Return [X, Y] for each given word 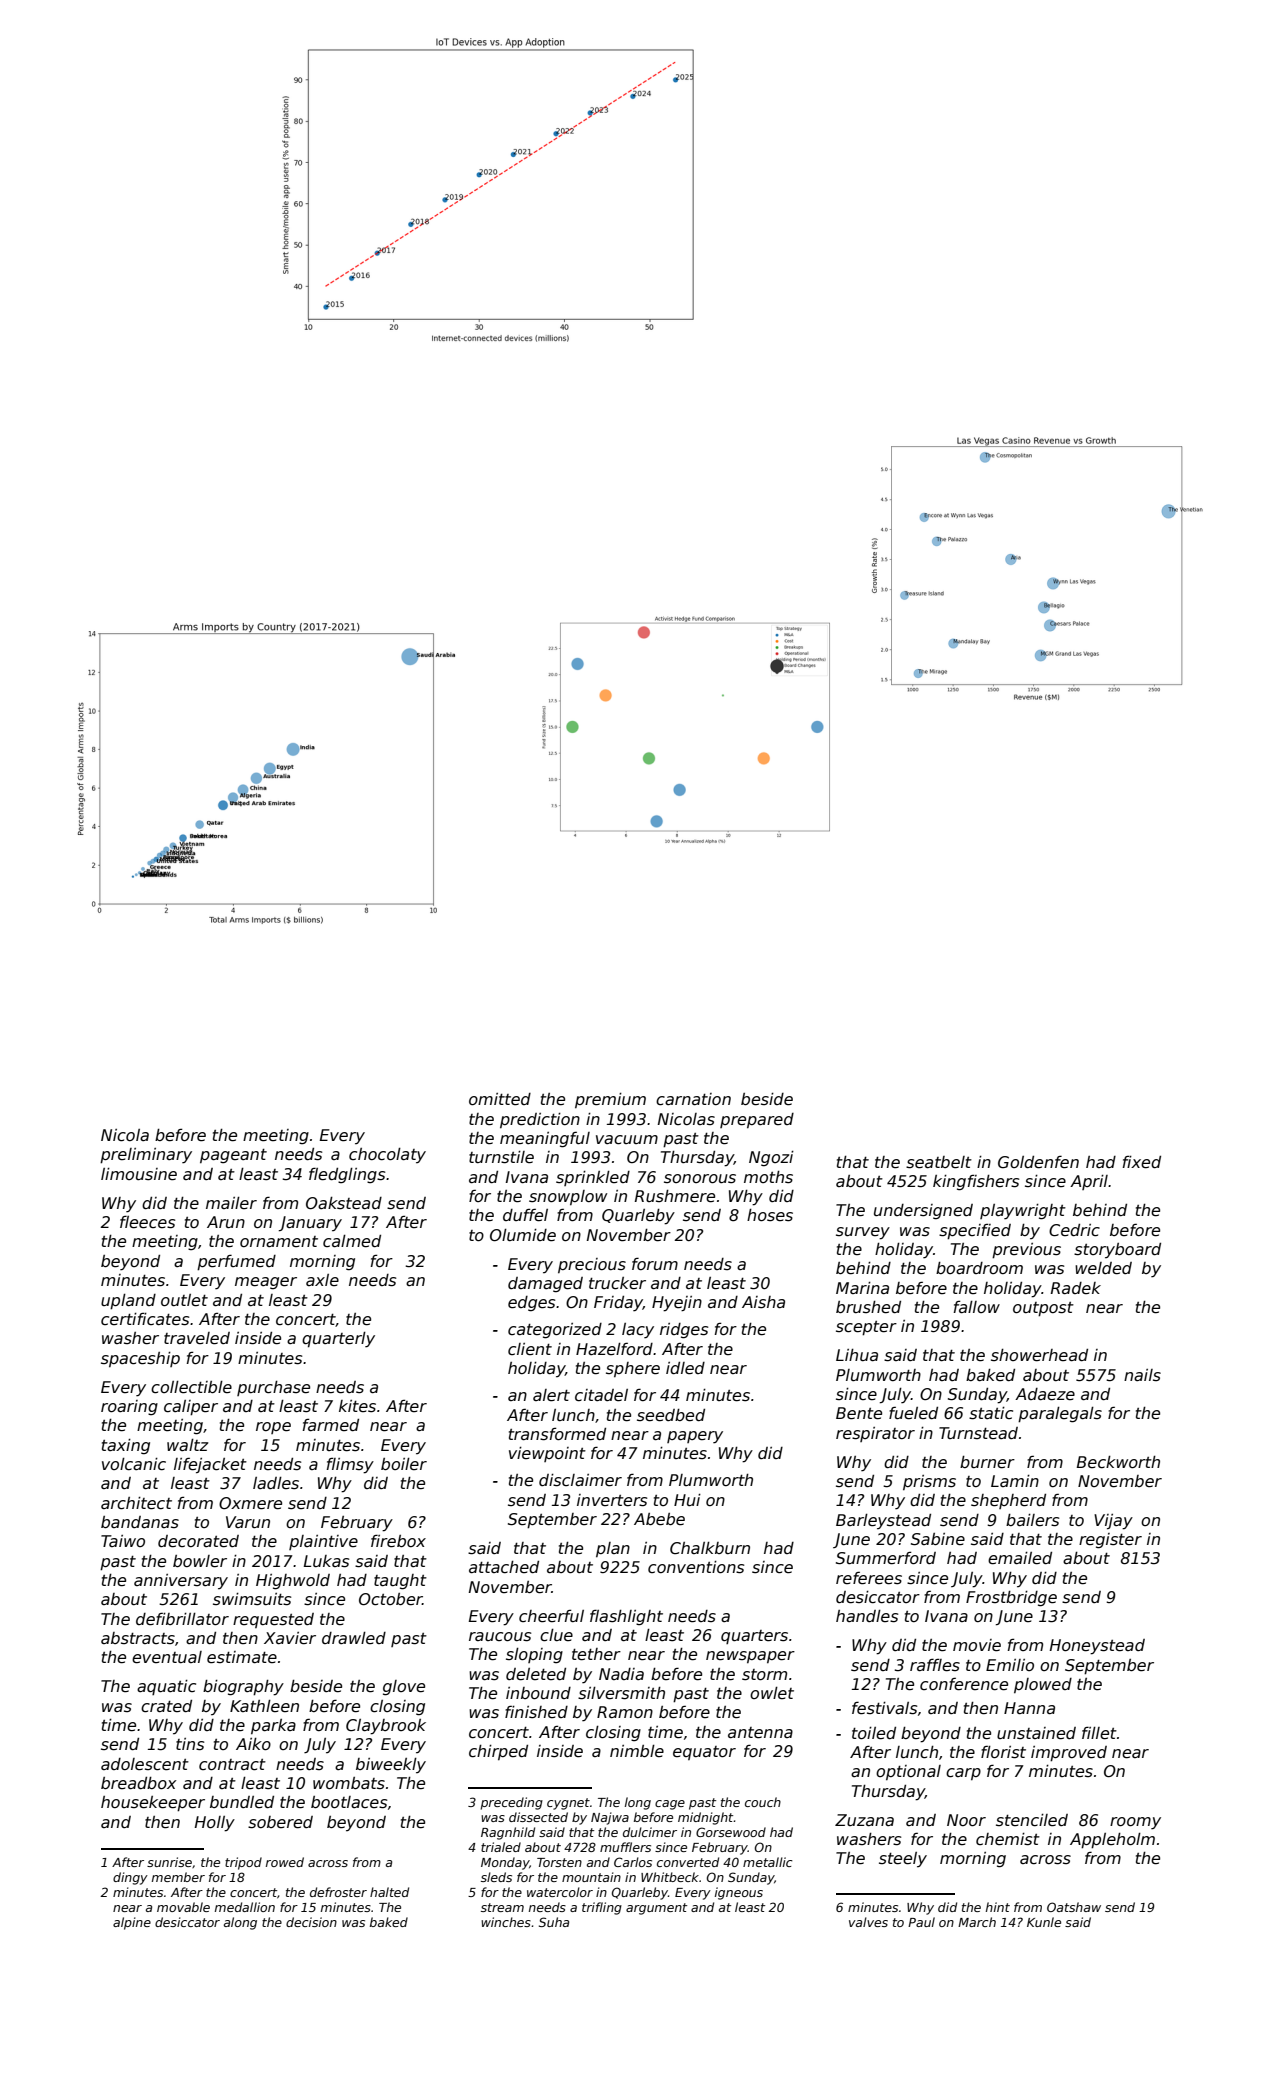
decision [311, 1922]
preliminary [146, 1156]
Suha [554, 1922]
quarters [754, 1637]
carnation [693, 1099]
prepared [757, 1120]
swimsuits [252, 1599]
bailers [1032, 1520]
